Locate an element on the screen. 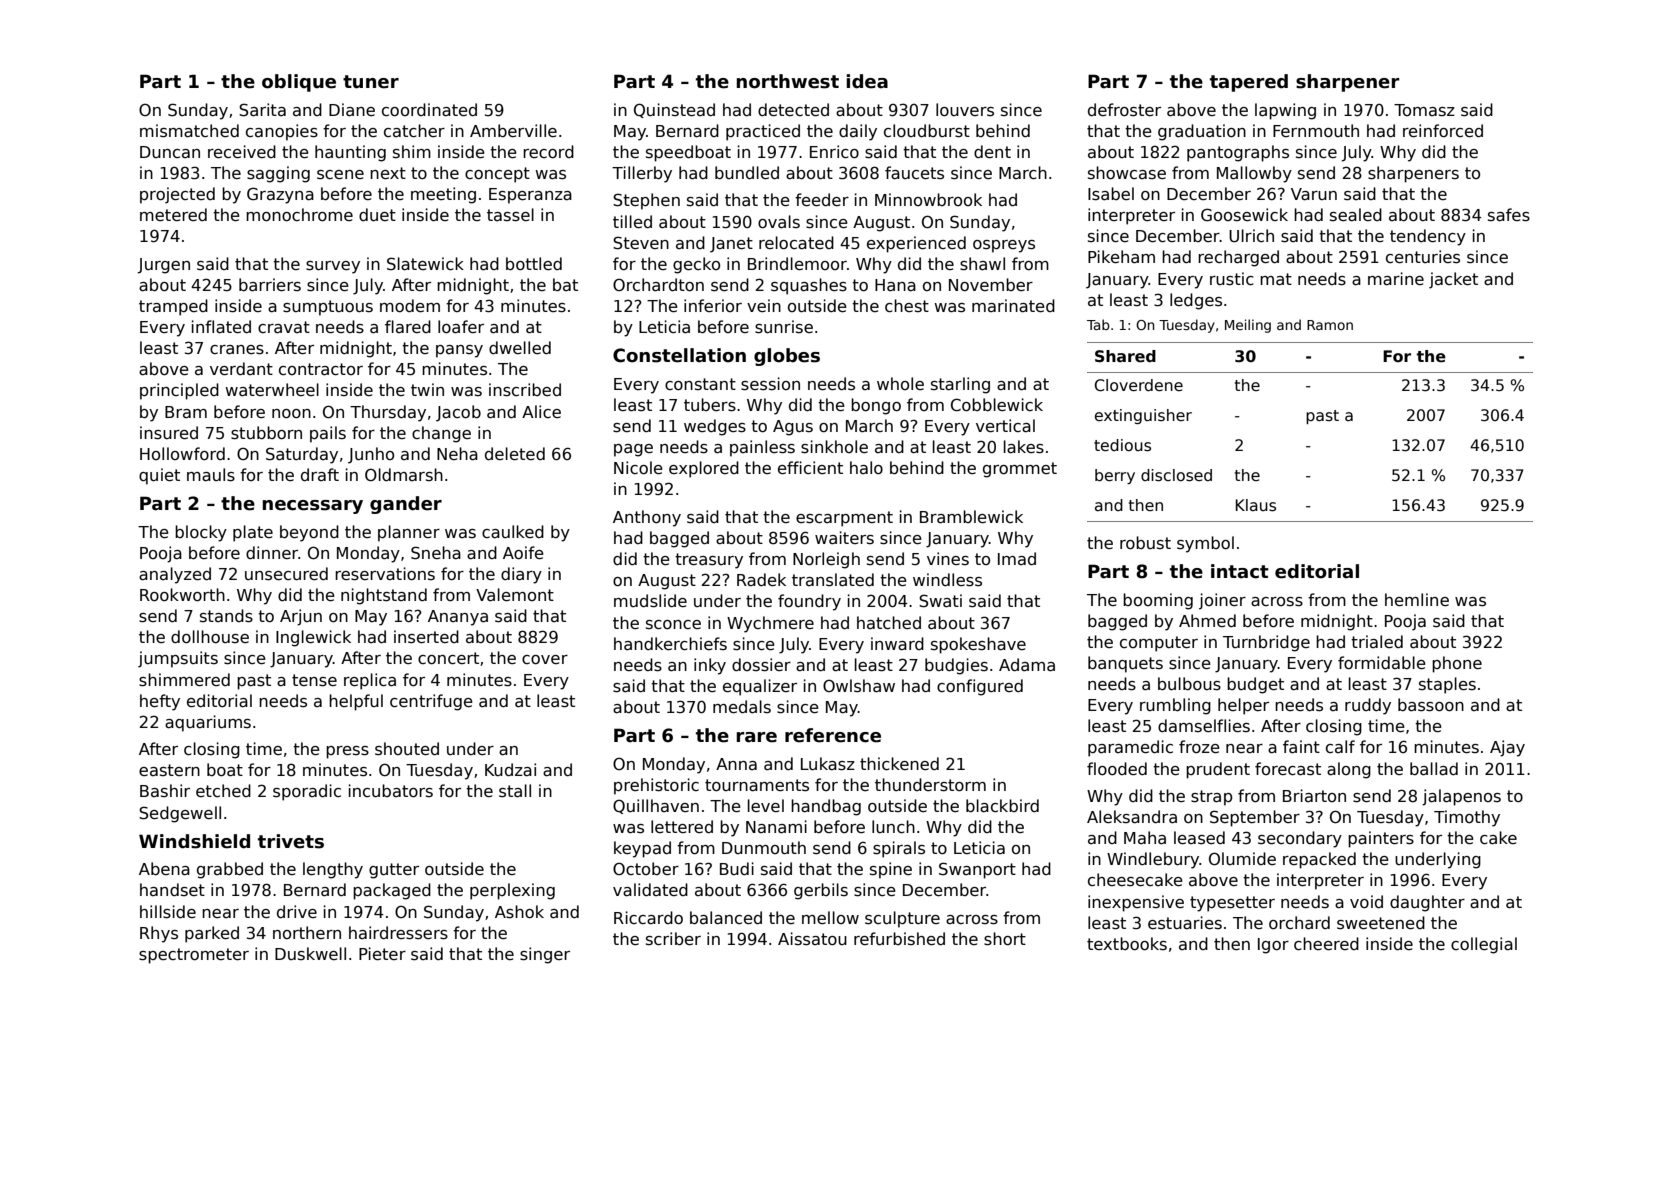  textbooks is located at coordinates (1127, 943).
